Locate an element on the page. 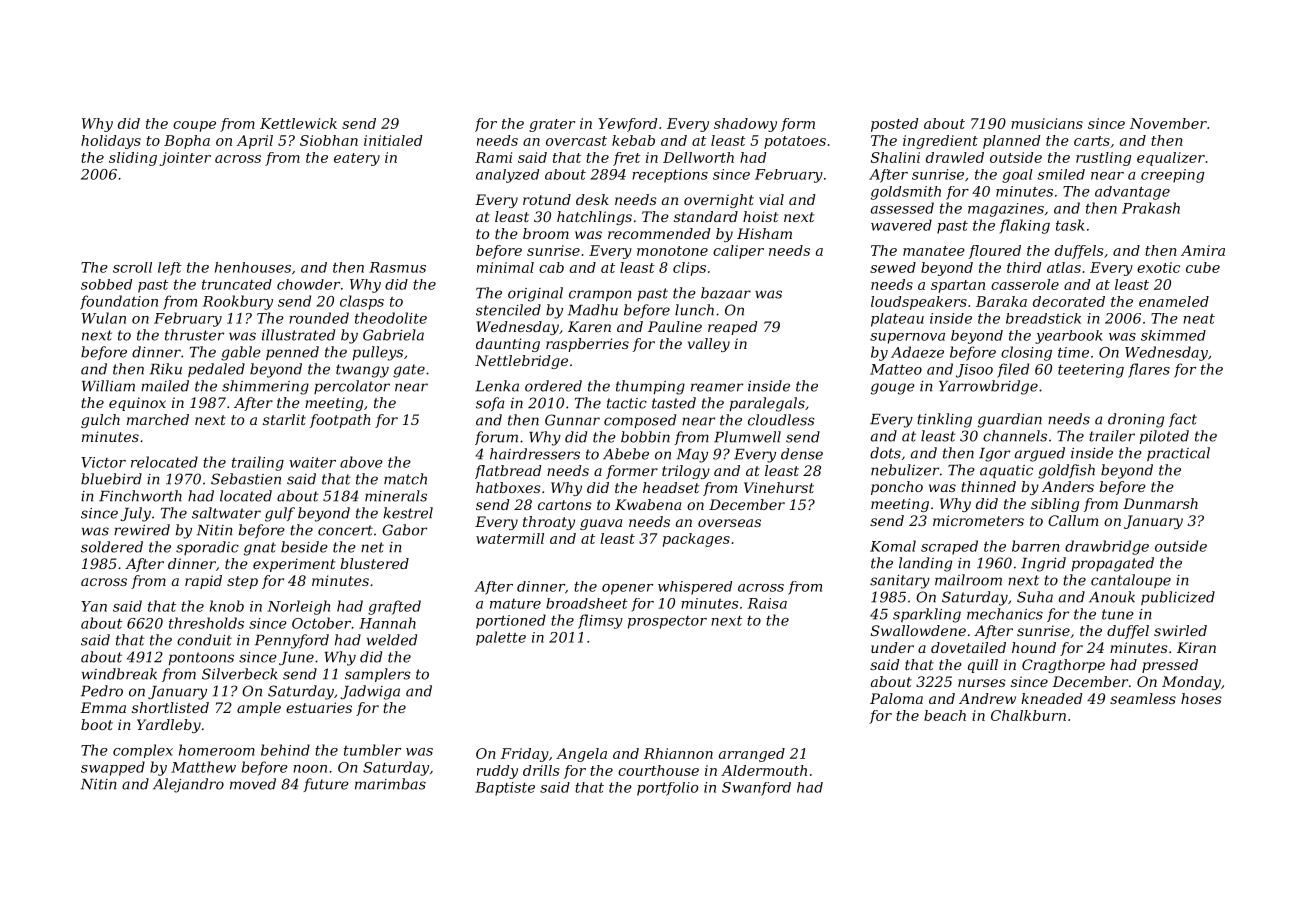  Rasmus is located at coordinates (397, 267).
